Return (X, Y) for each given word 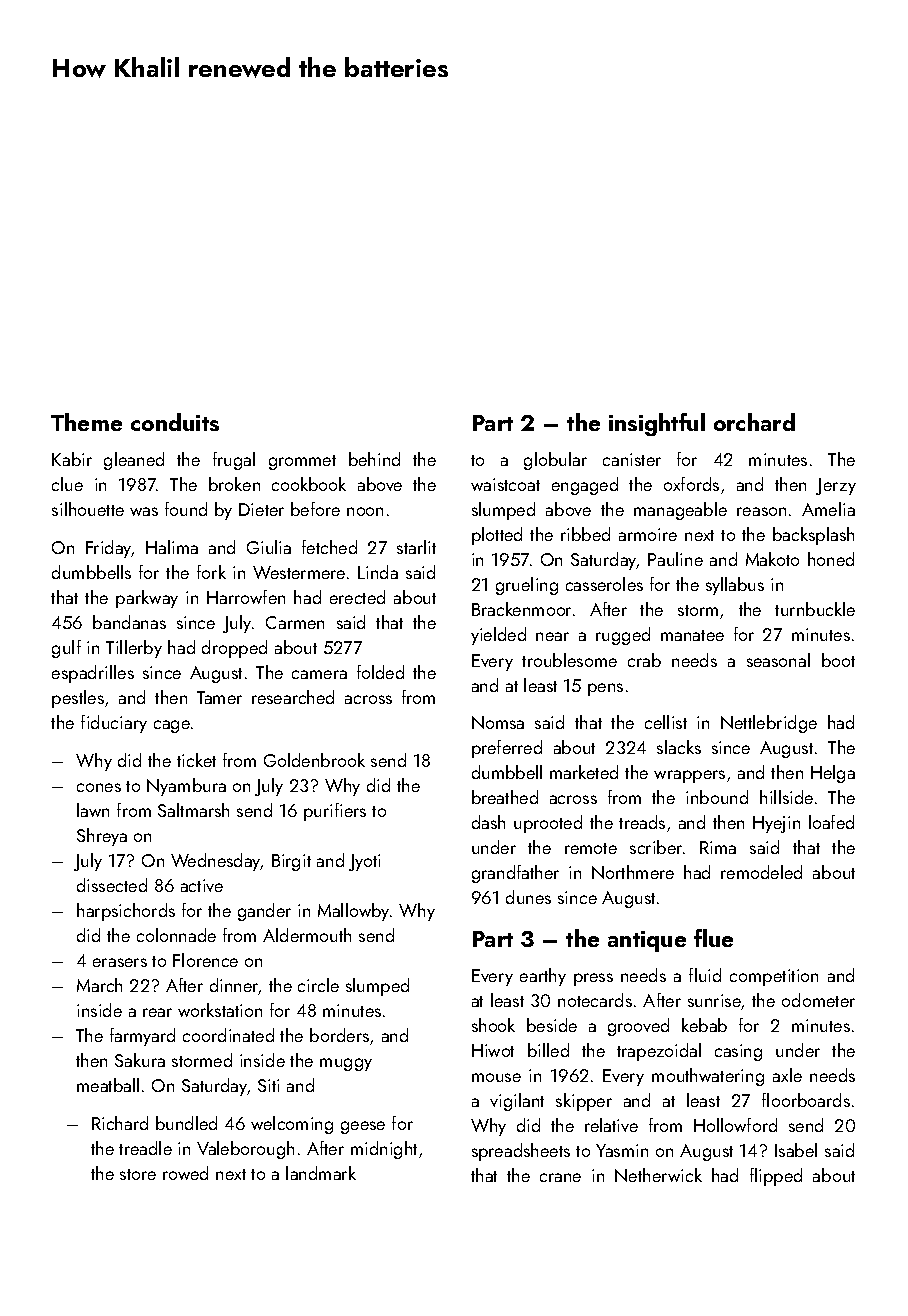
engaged (585, 486)
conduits (175, 422)
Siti (268, 1085)
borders (339, 1035)
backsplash (813, 536)
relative (611, 1125)
